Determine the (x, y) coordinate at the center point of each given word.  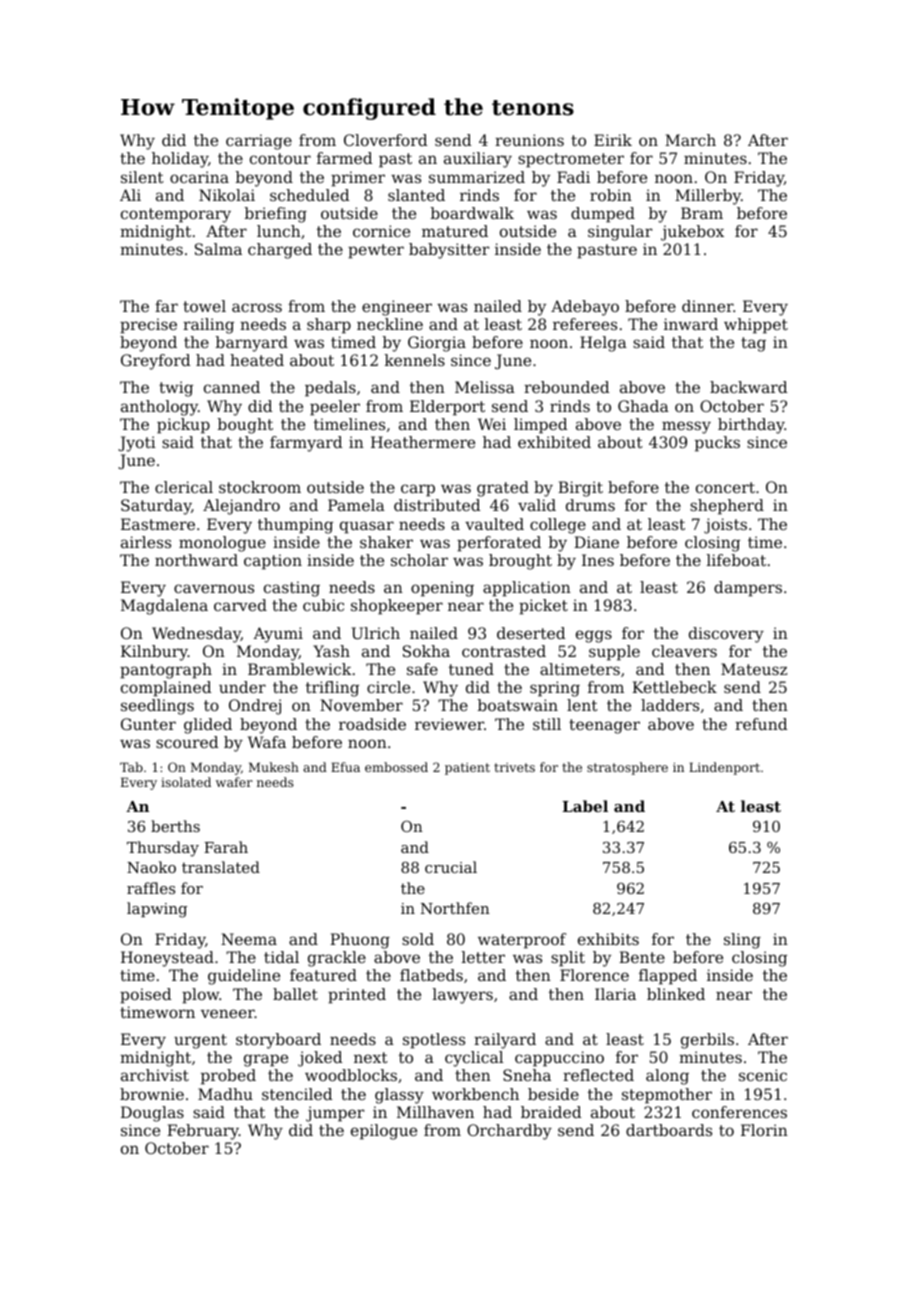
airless (146, 542)
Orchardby (509, 1132)
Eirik (613, 140)
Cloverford (386, 140)
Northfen (455, 908)
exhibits (608, 939)
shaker (386, 542)
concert (725, 487)
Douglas (152, 1114)
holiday (180, 160)
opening (442, 589)
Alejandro (241, 507)
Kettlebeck (674, 687)
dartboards (669, 1130)
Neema (249, 939)
